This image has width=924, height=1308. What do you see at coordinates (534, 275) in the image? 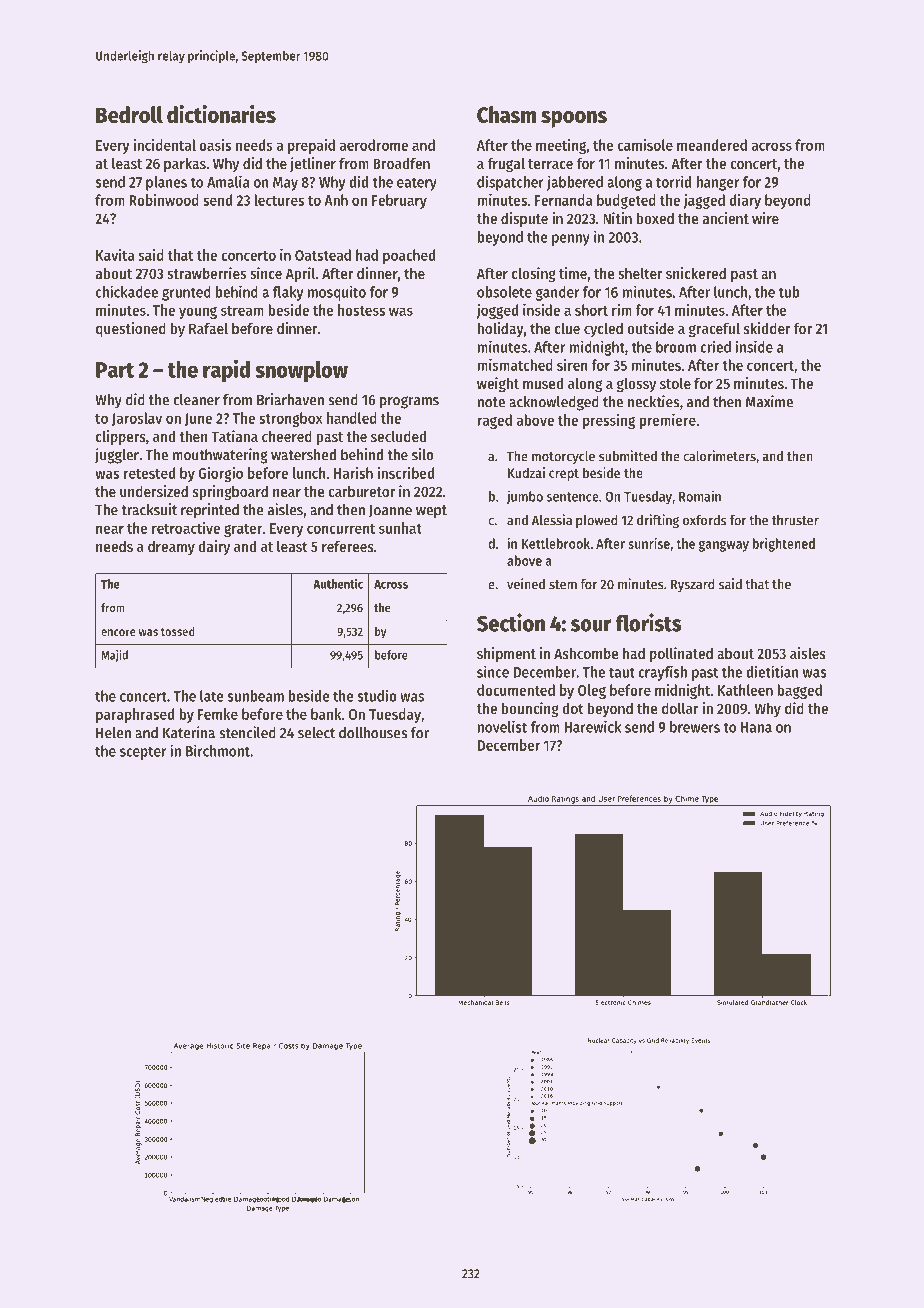
I see `closing` at bounding box center [534, 275].
